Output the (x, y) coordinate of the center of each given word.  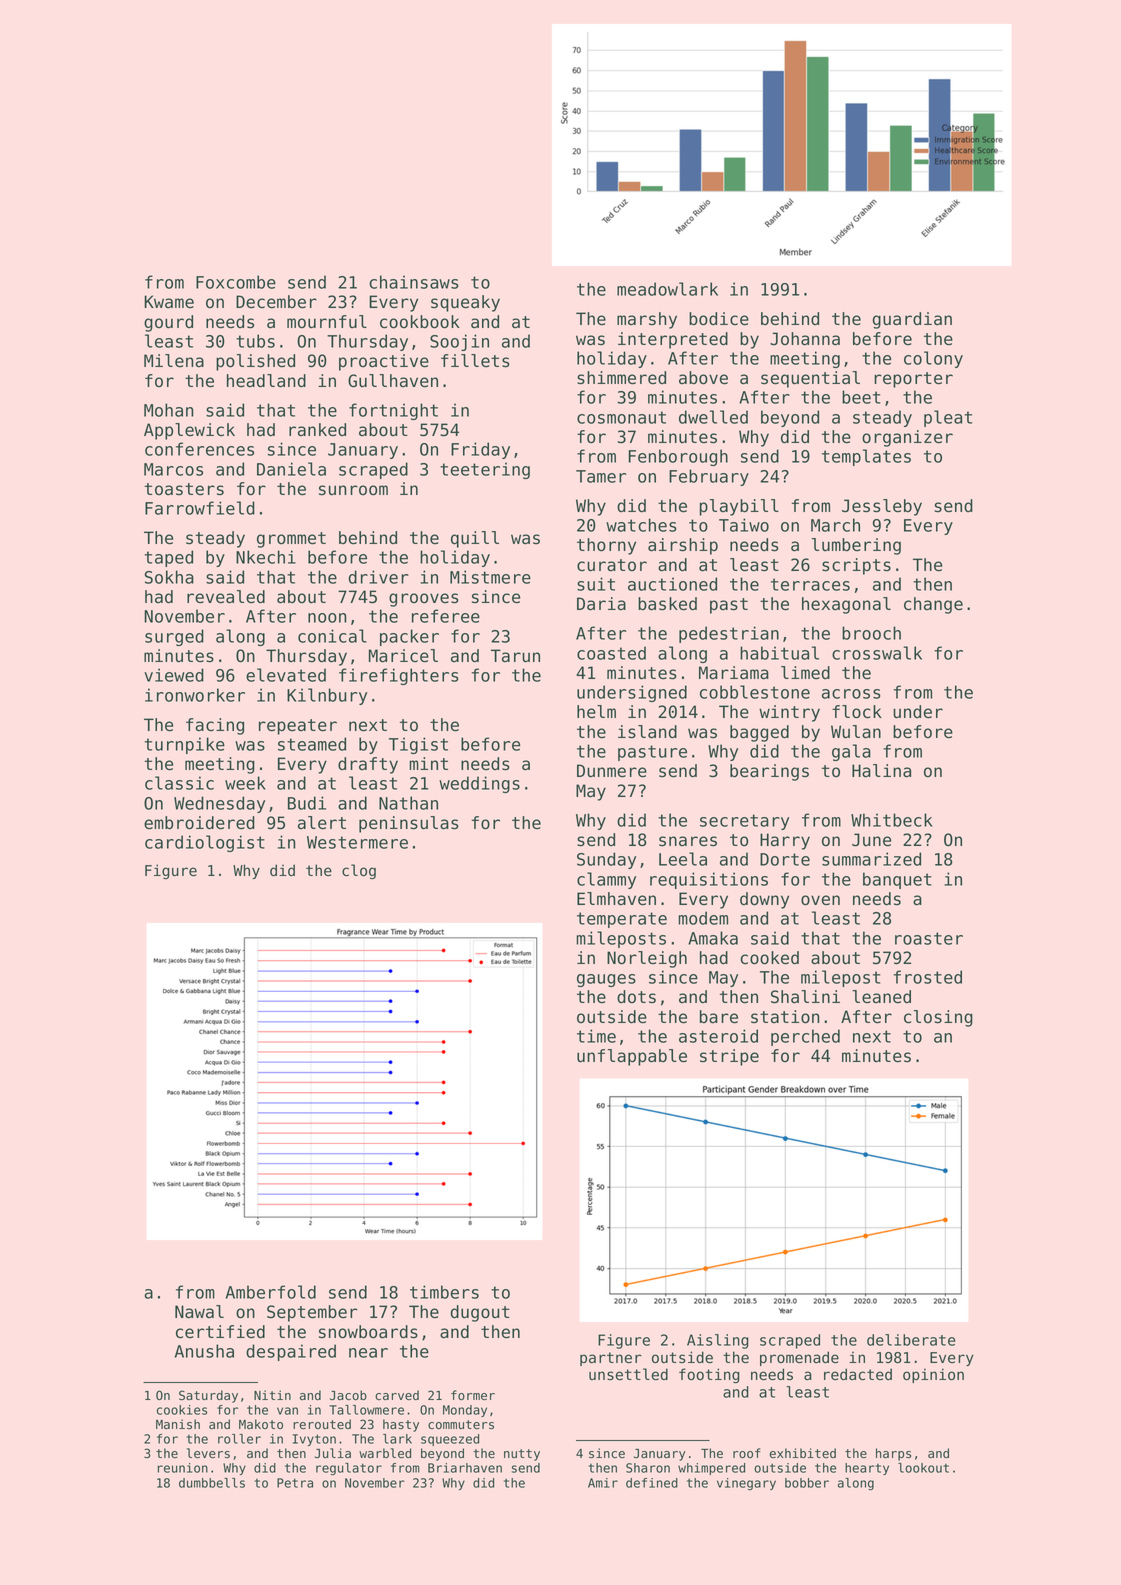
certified (220, 1332)
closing (938, 1018)
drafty (368, 765)
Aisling (718, 1341)
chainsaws (414, 282)
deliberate (911, 1340)
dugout (480, 1313)
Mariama (734, 673)
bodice (719, 319)
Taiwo (744, 525)
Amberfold (271, 1292)
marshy (647, 320)
